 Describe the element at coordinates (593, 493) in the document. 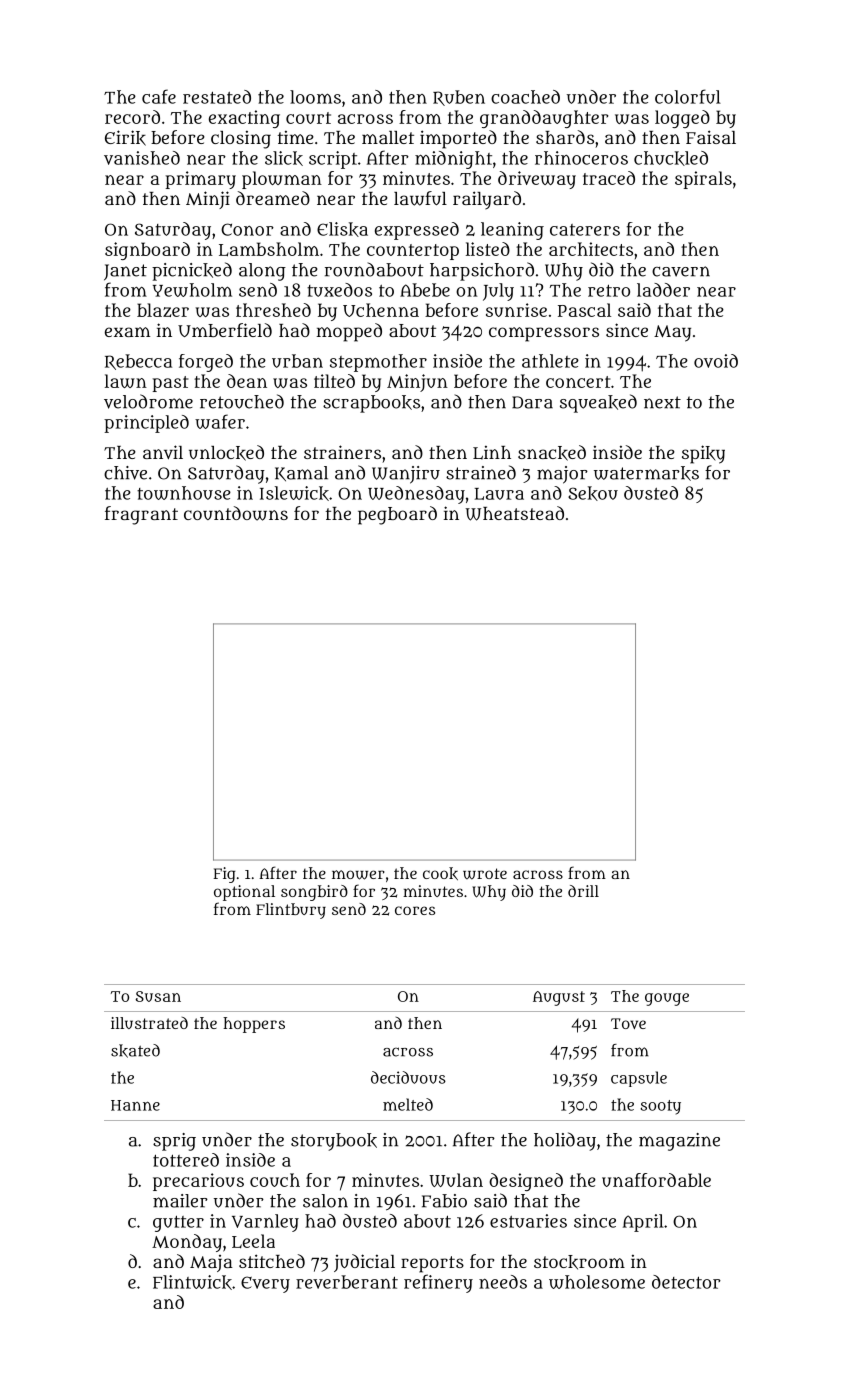

I see `Sekou` at that location.
